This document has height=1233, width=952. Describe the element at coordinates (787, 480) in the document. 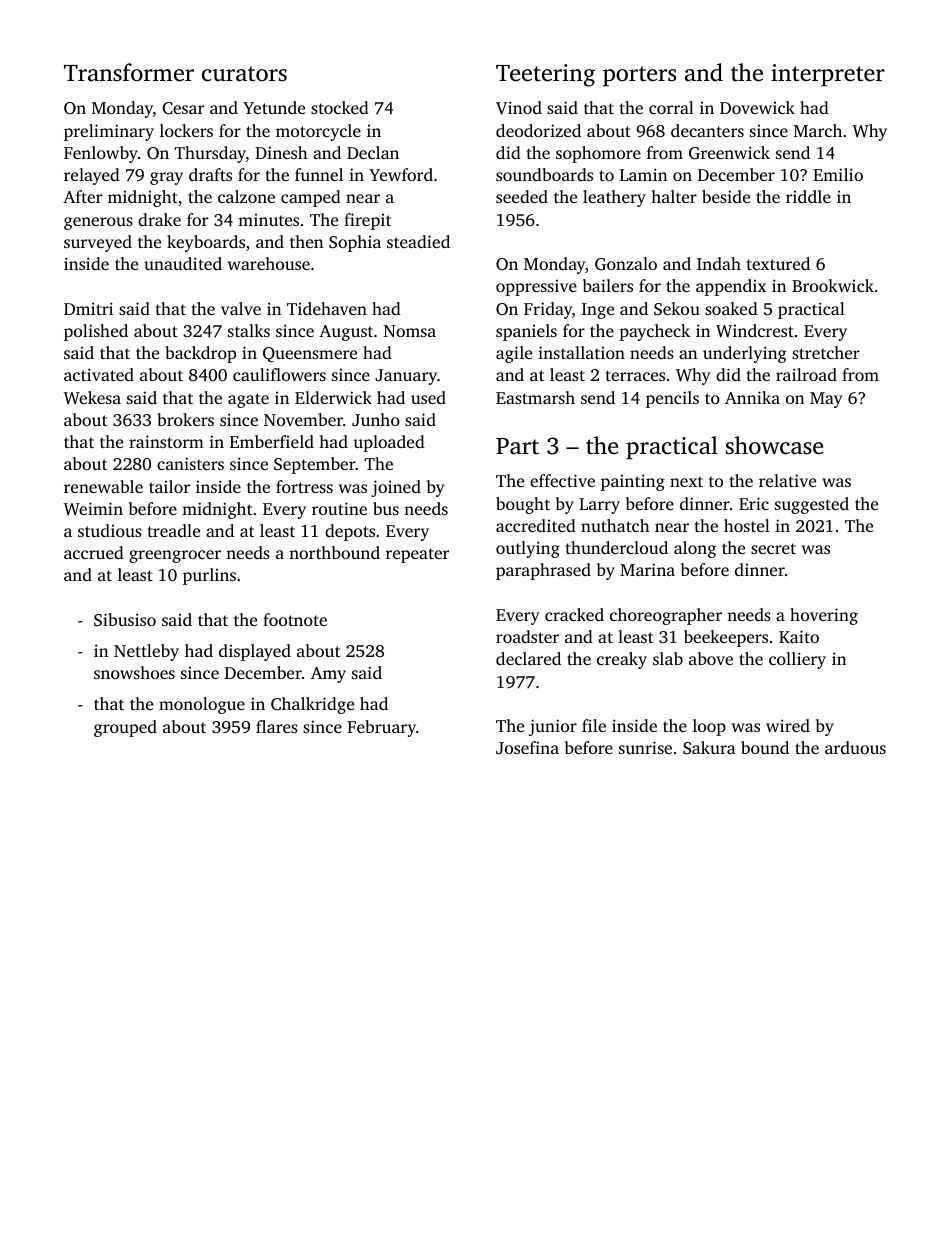

I see `relative` at that location.
